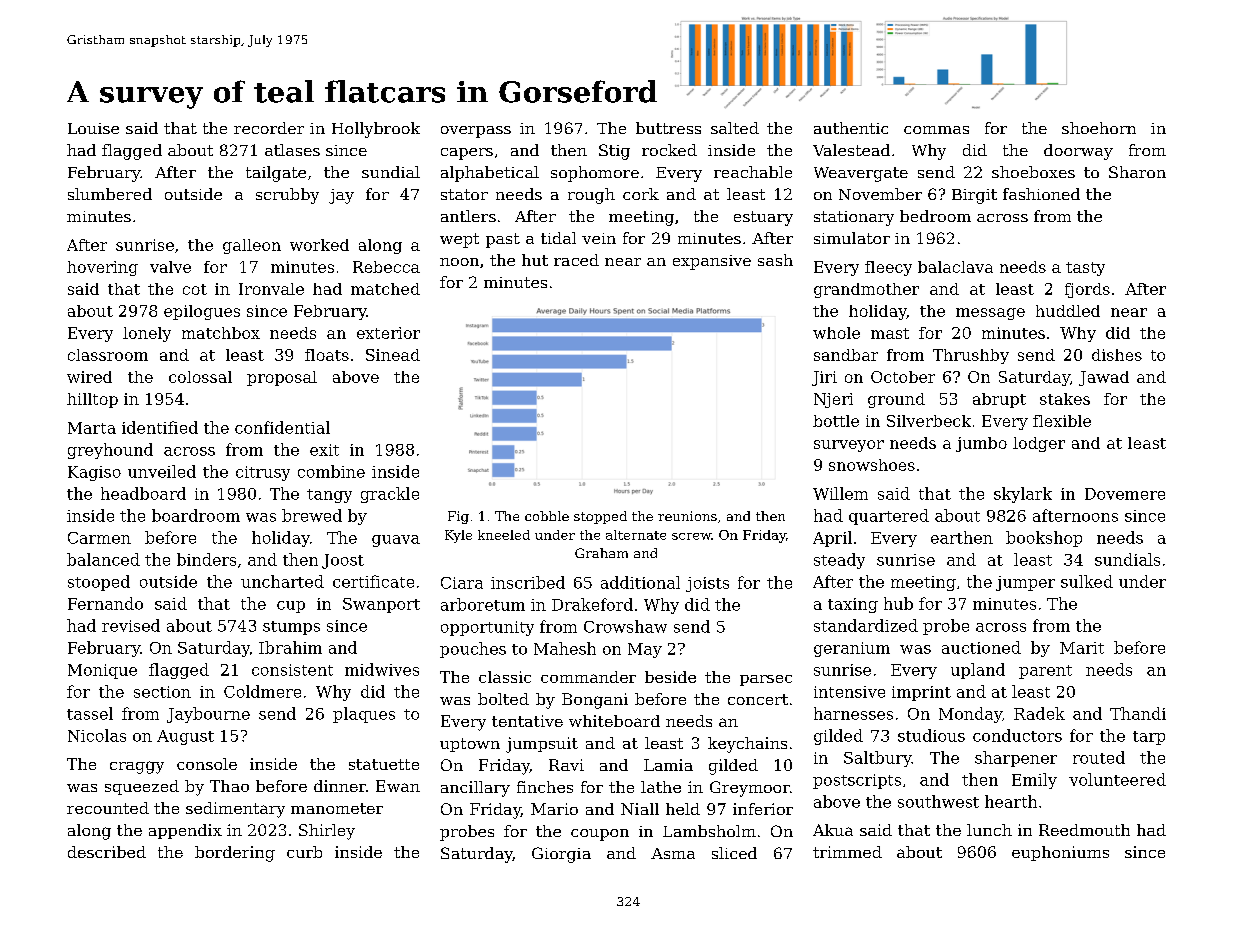 The width and height of the screenshot is (1233, 952). I want to click on Marit, so click(1082, 648).
